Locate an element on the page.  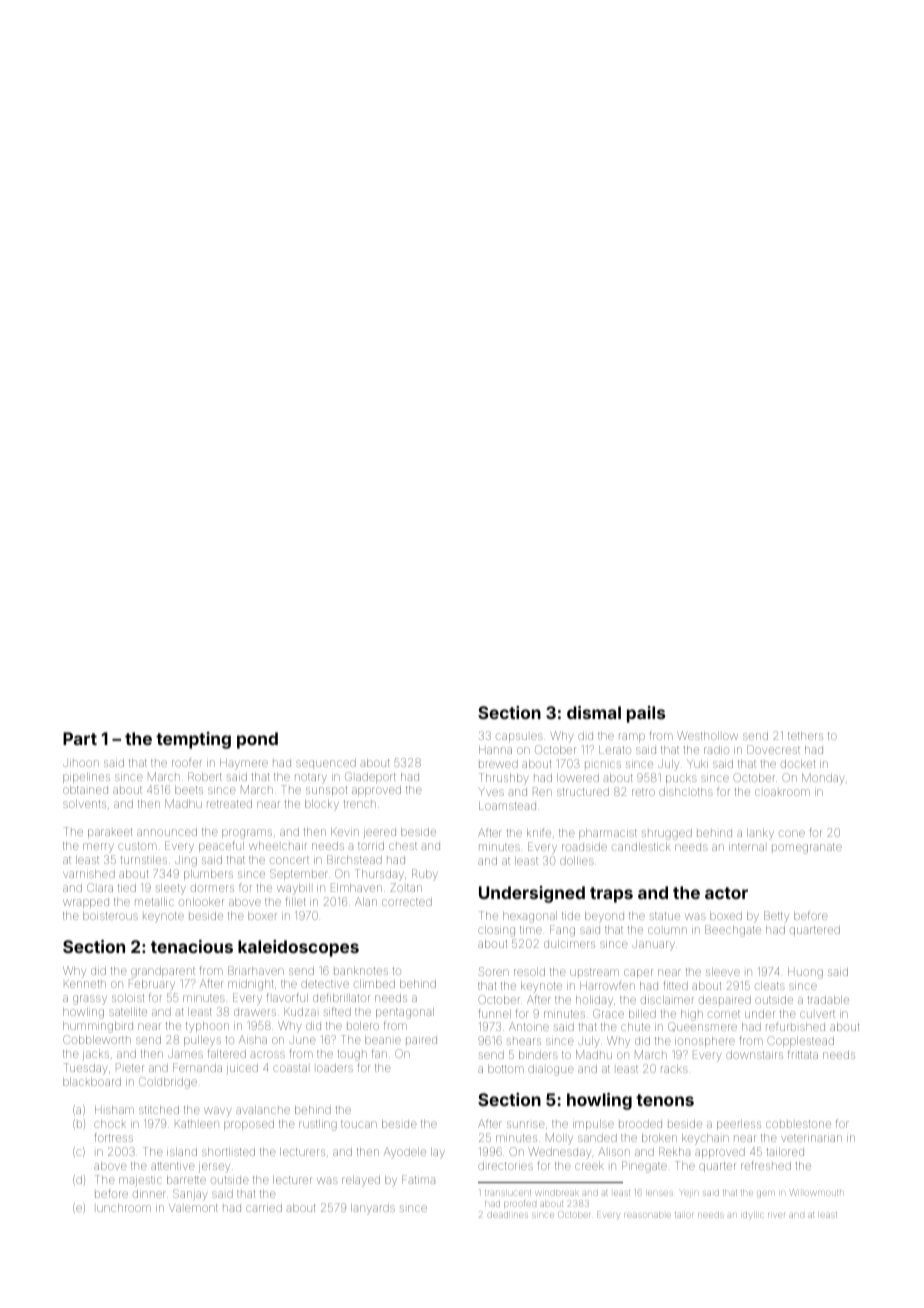
shears is located at coordinates (524, 1041).
